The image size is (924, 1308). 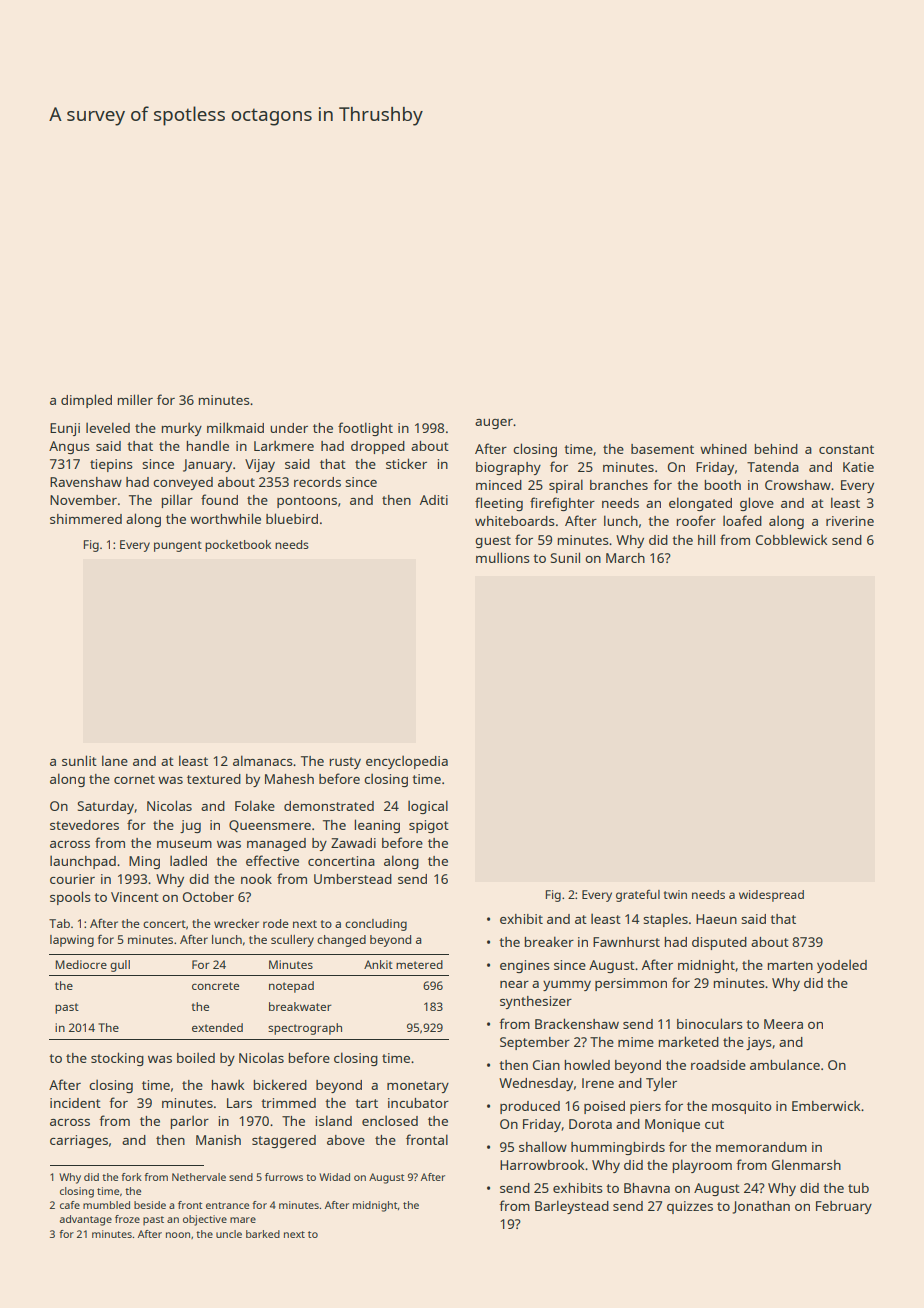 I want to click on Umberstead, so click(x=353, y=879).
